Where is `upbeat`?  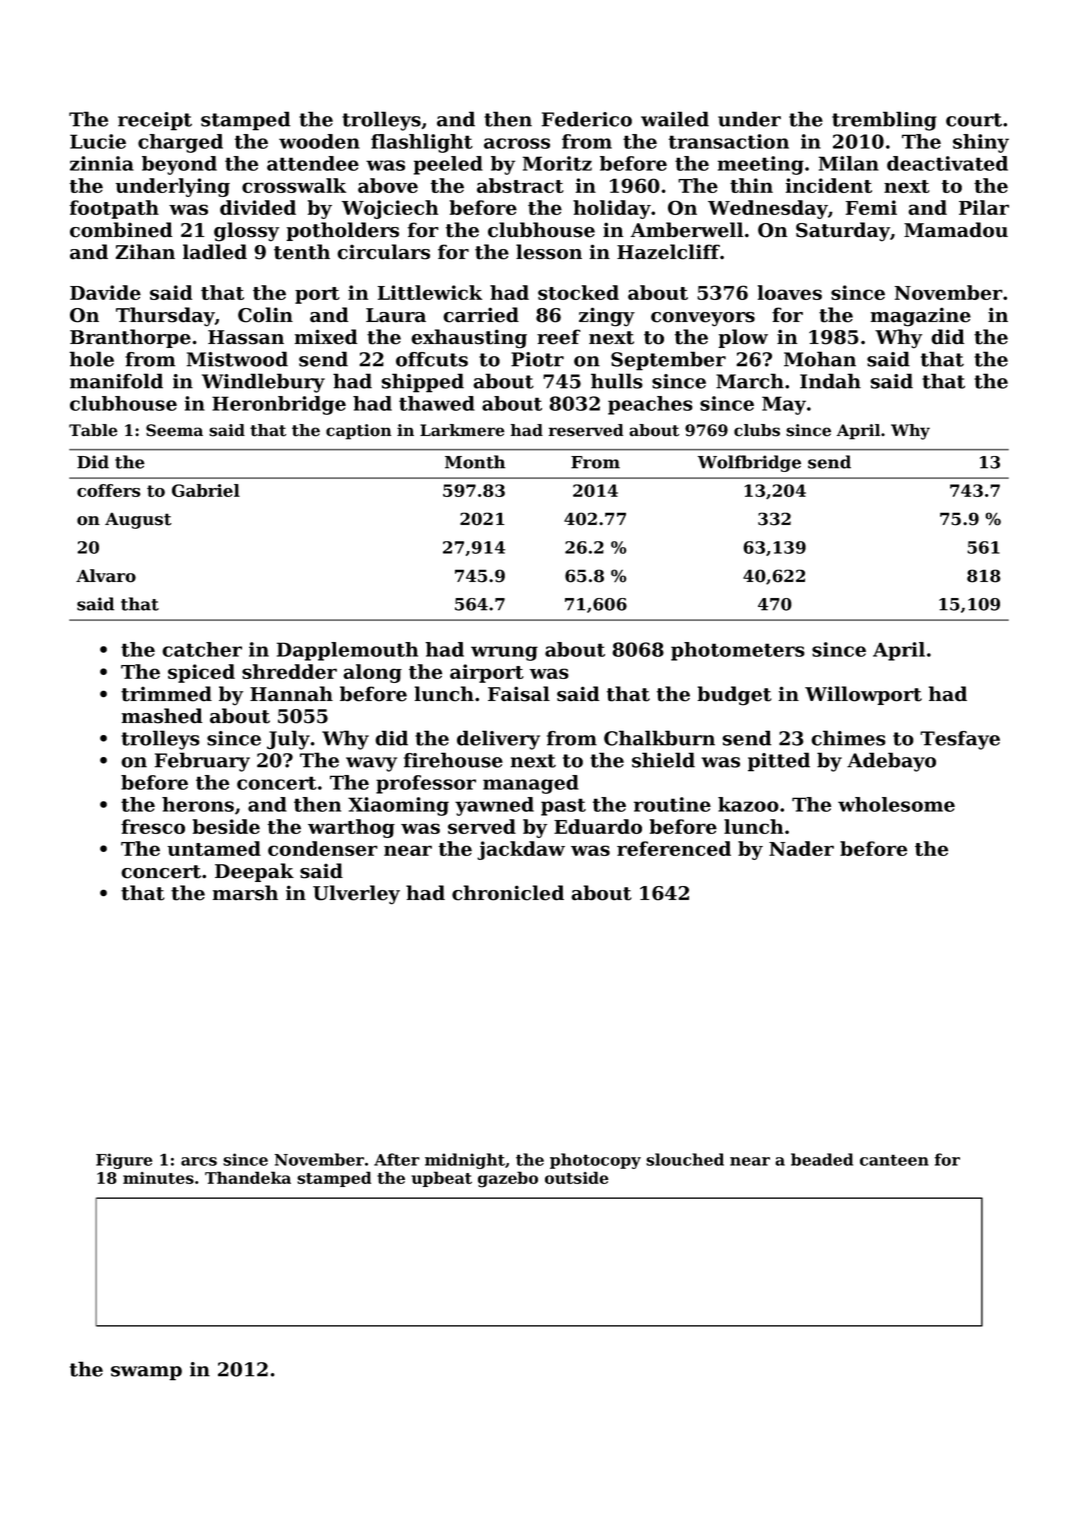 upbeat is located at coordinates (441, 1179).
